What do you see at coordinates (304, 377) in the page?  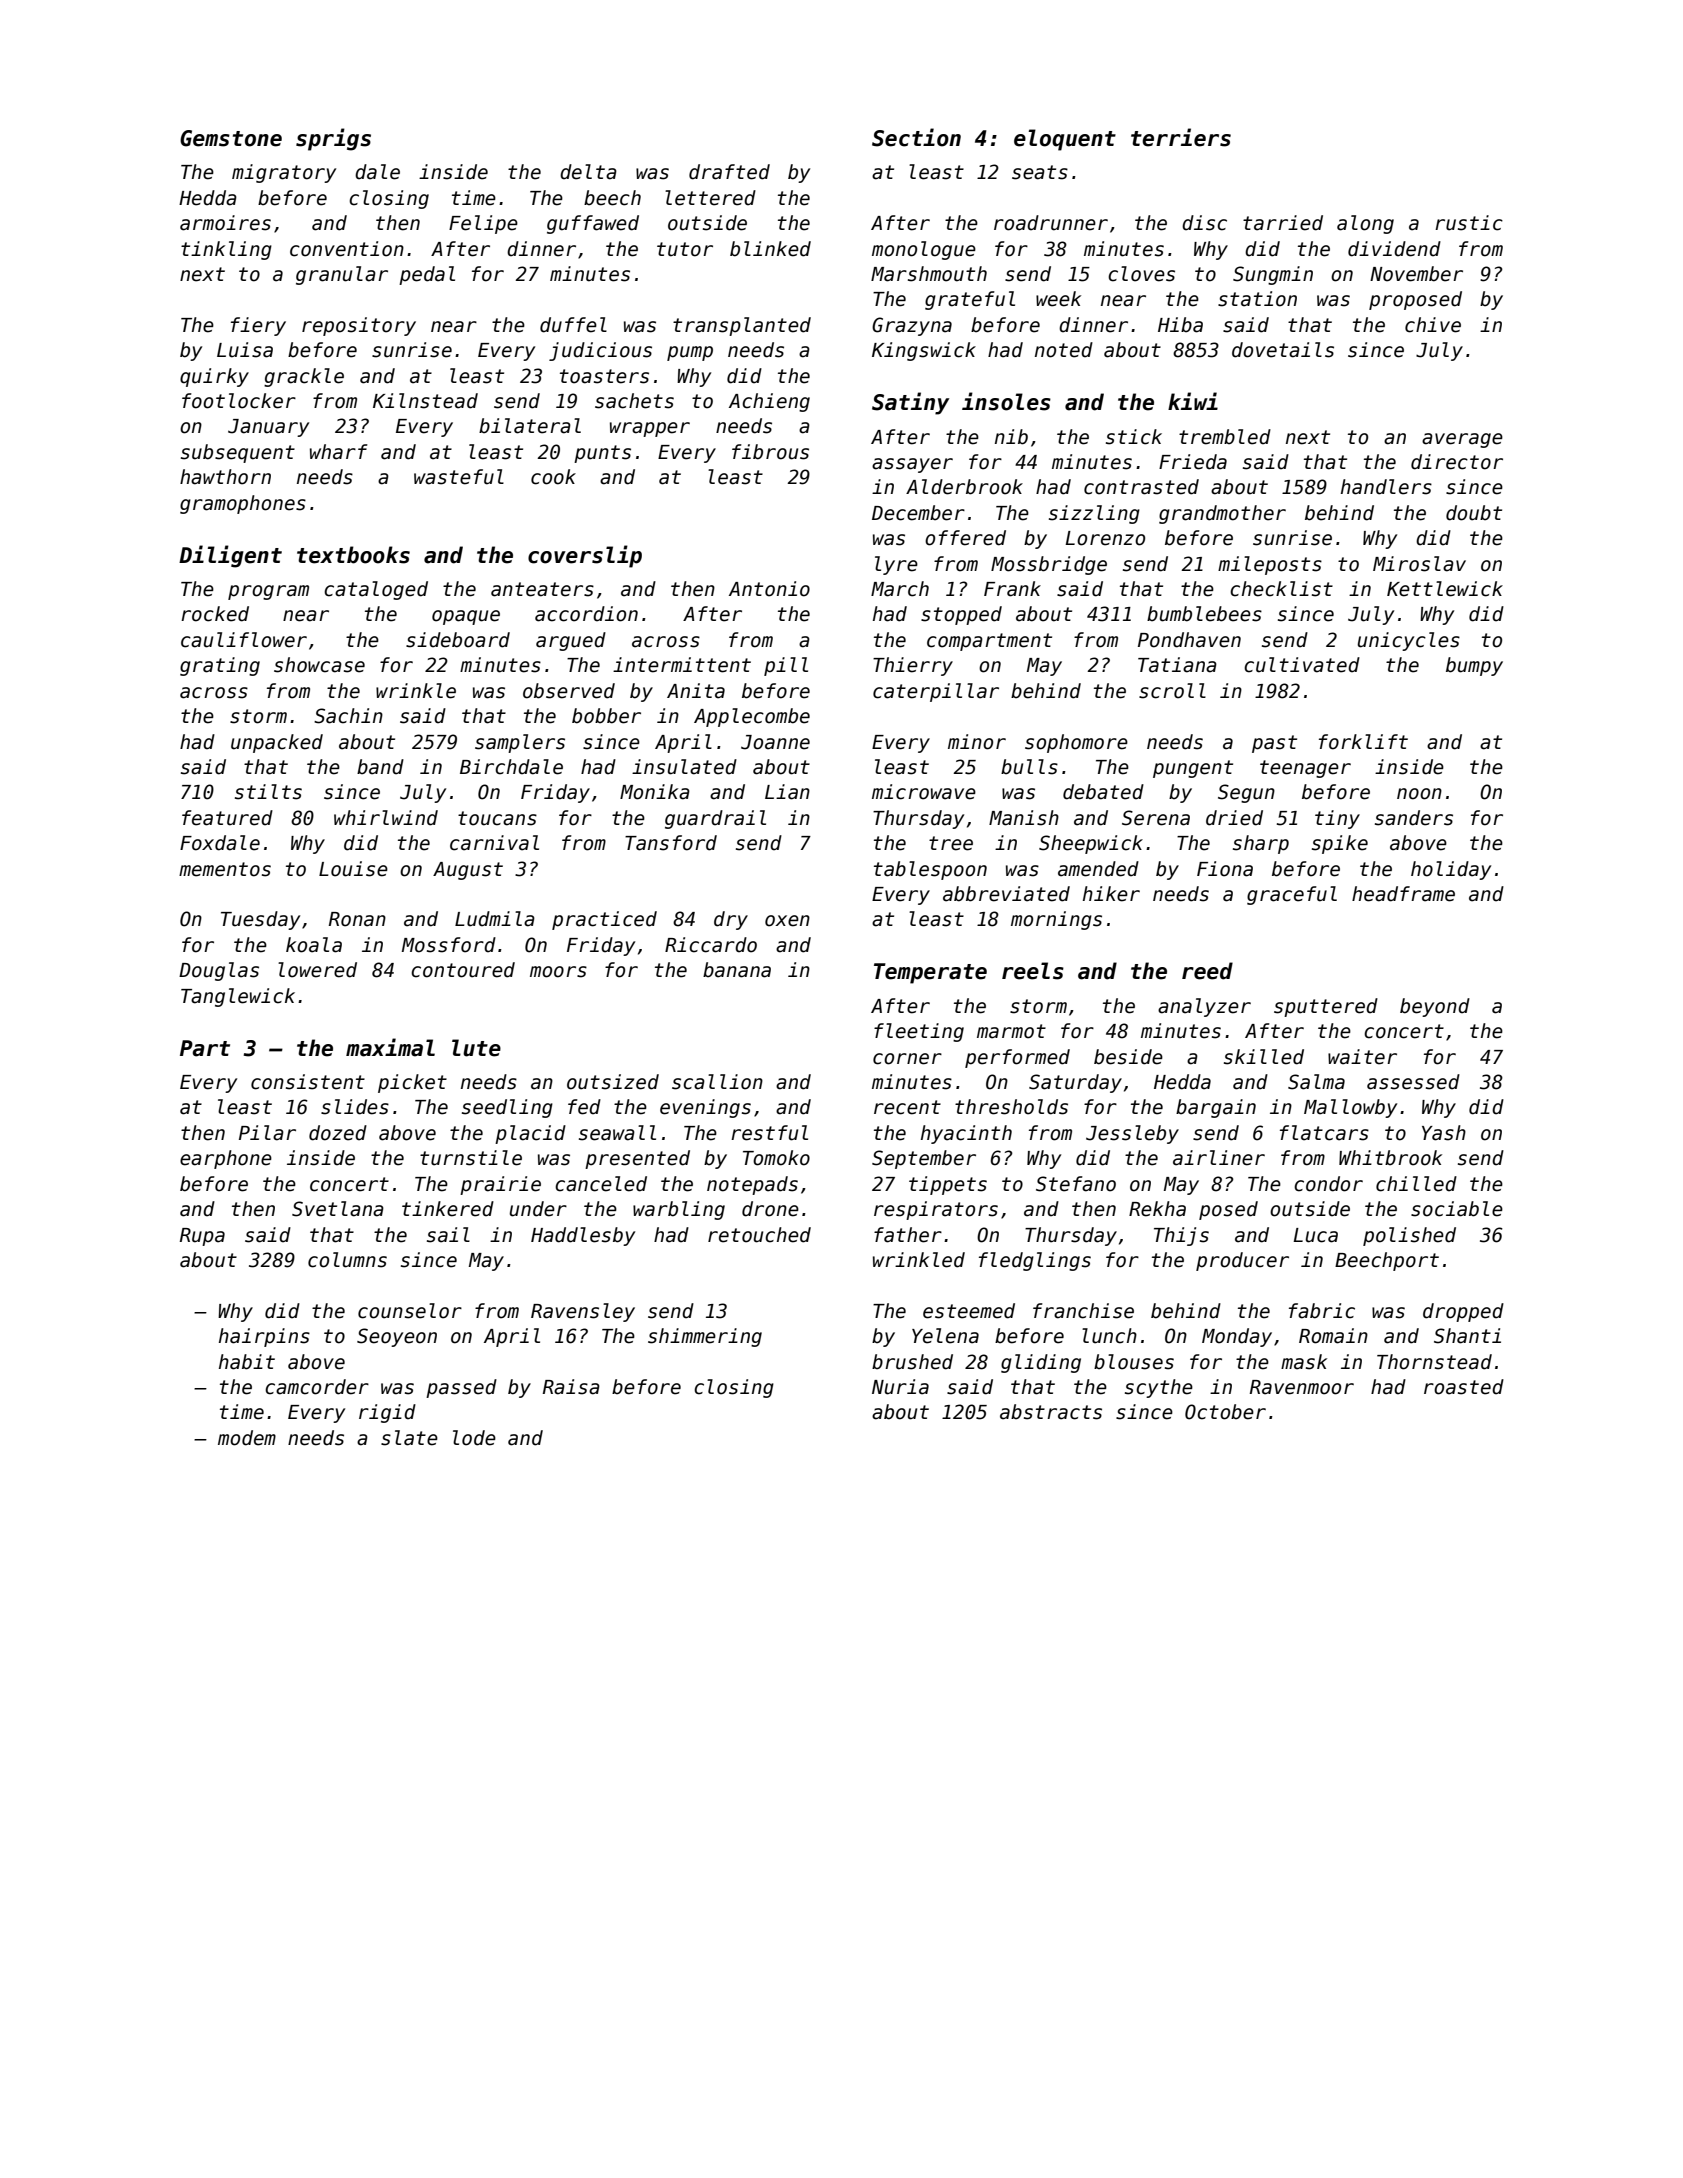 I see `grackle` at bounding box center [304, 377].
